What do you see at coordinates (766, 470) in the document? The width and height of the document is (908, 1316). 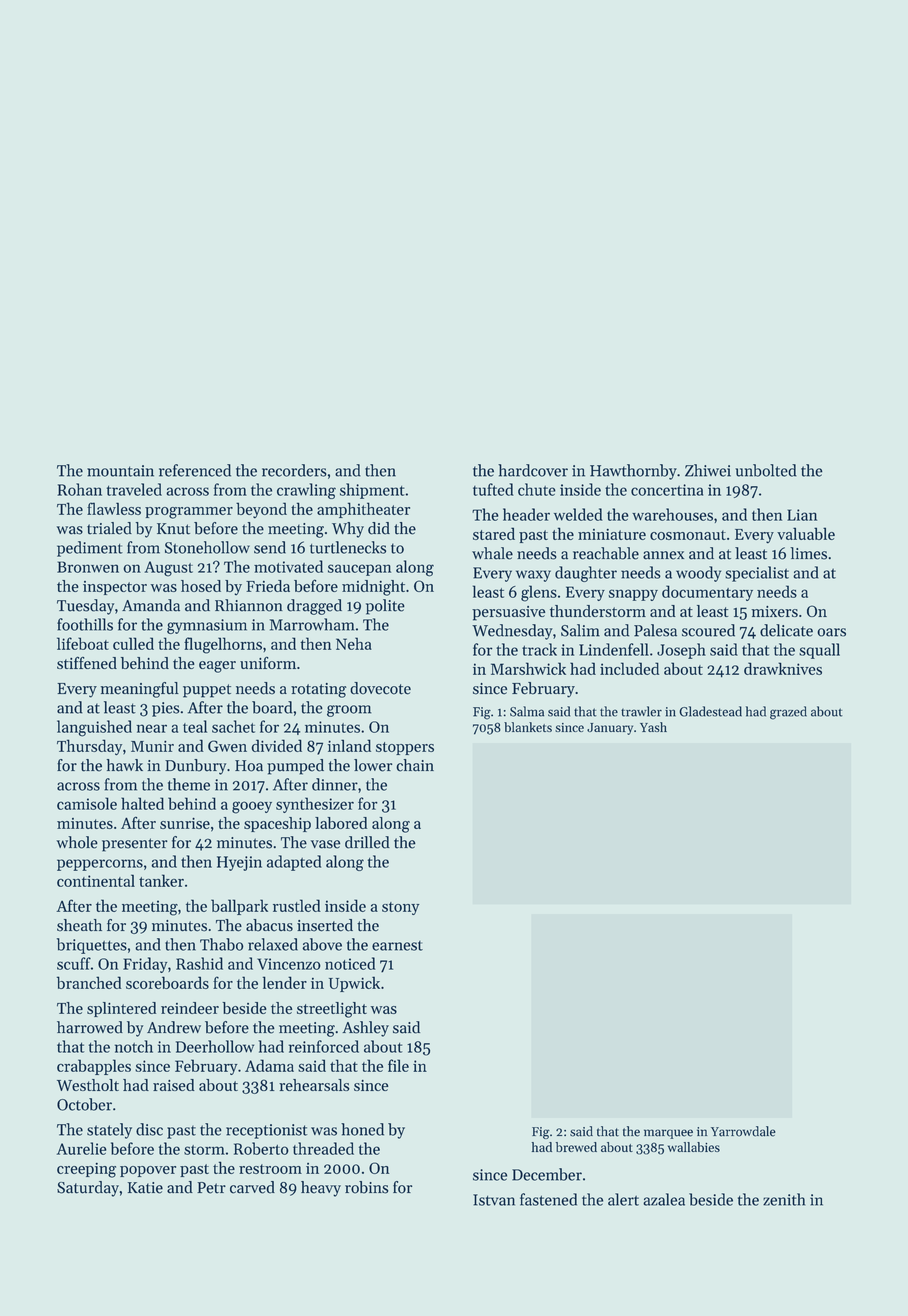 I see `unbolted` at bounding box center [766, 470].
